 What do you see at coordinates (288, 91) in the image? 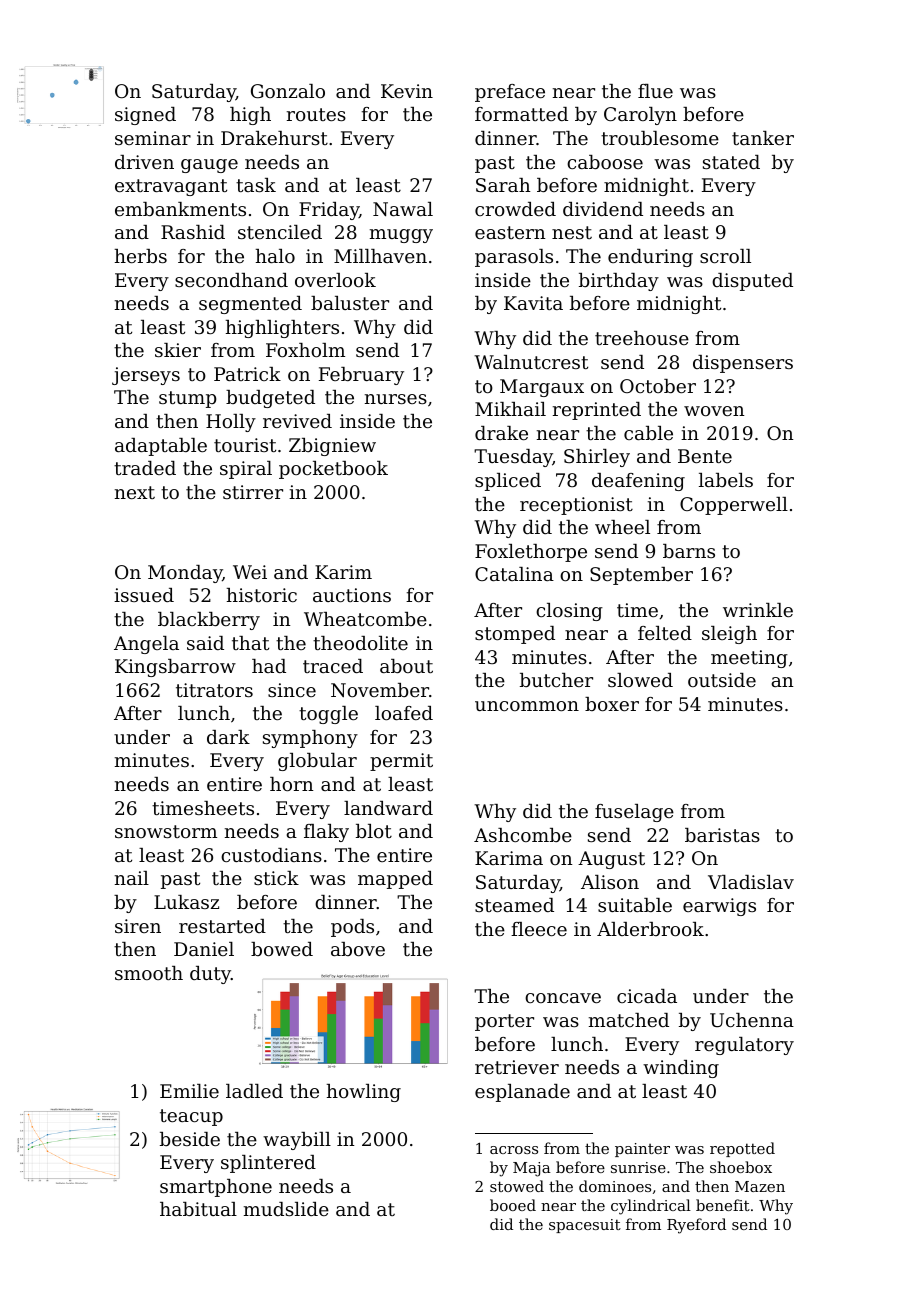
I see `Gonzalo` at bounding box center [288, 91].
